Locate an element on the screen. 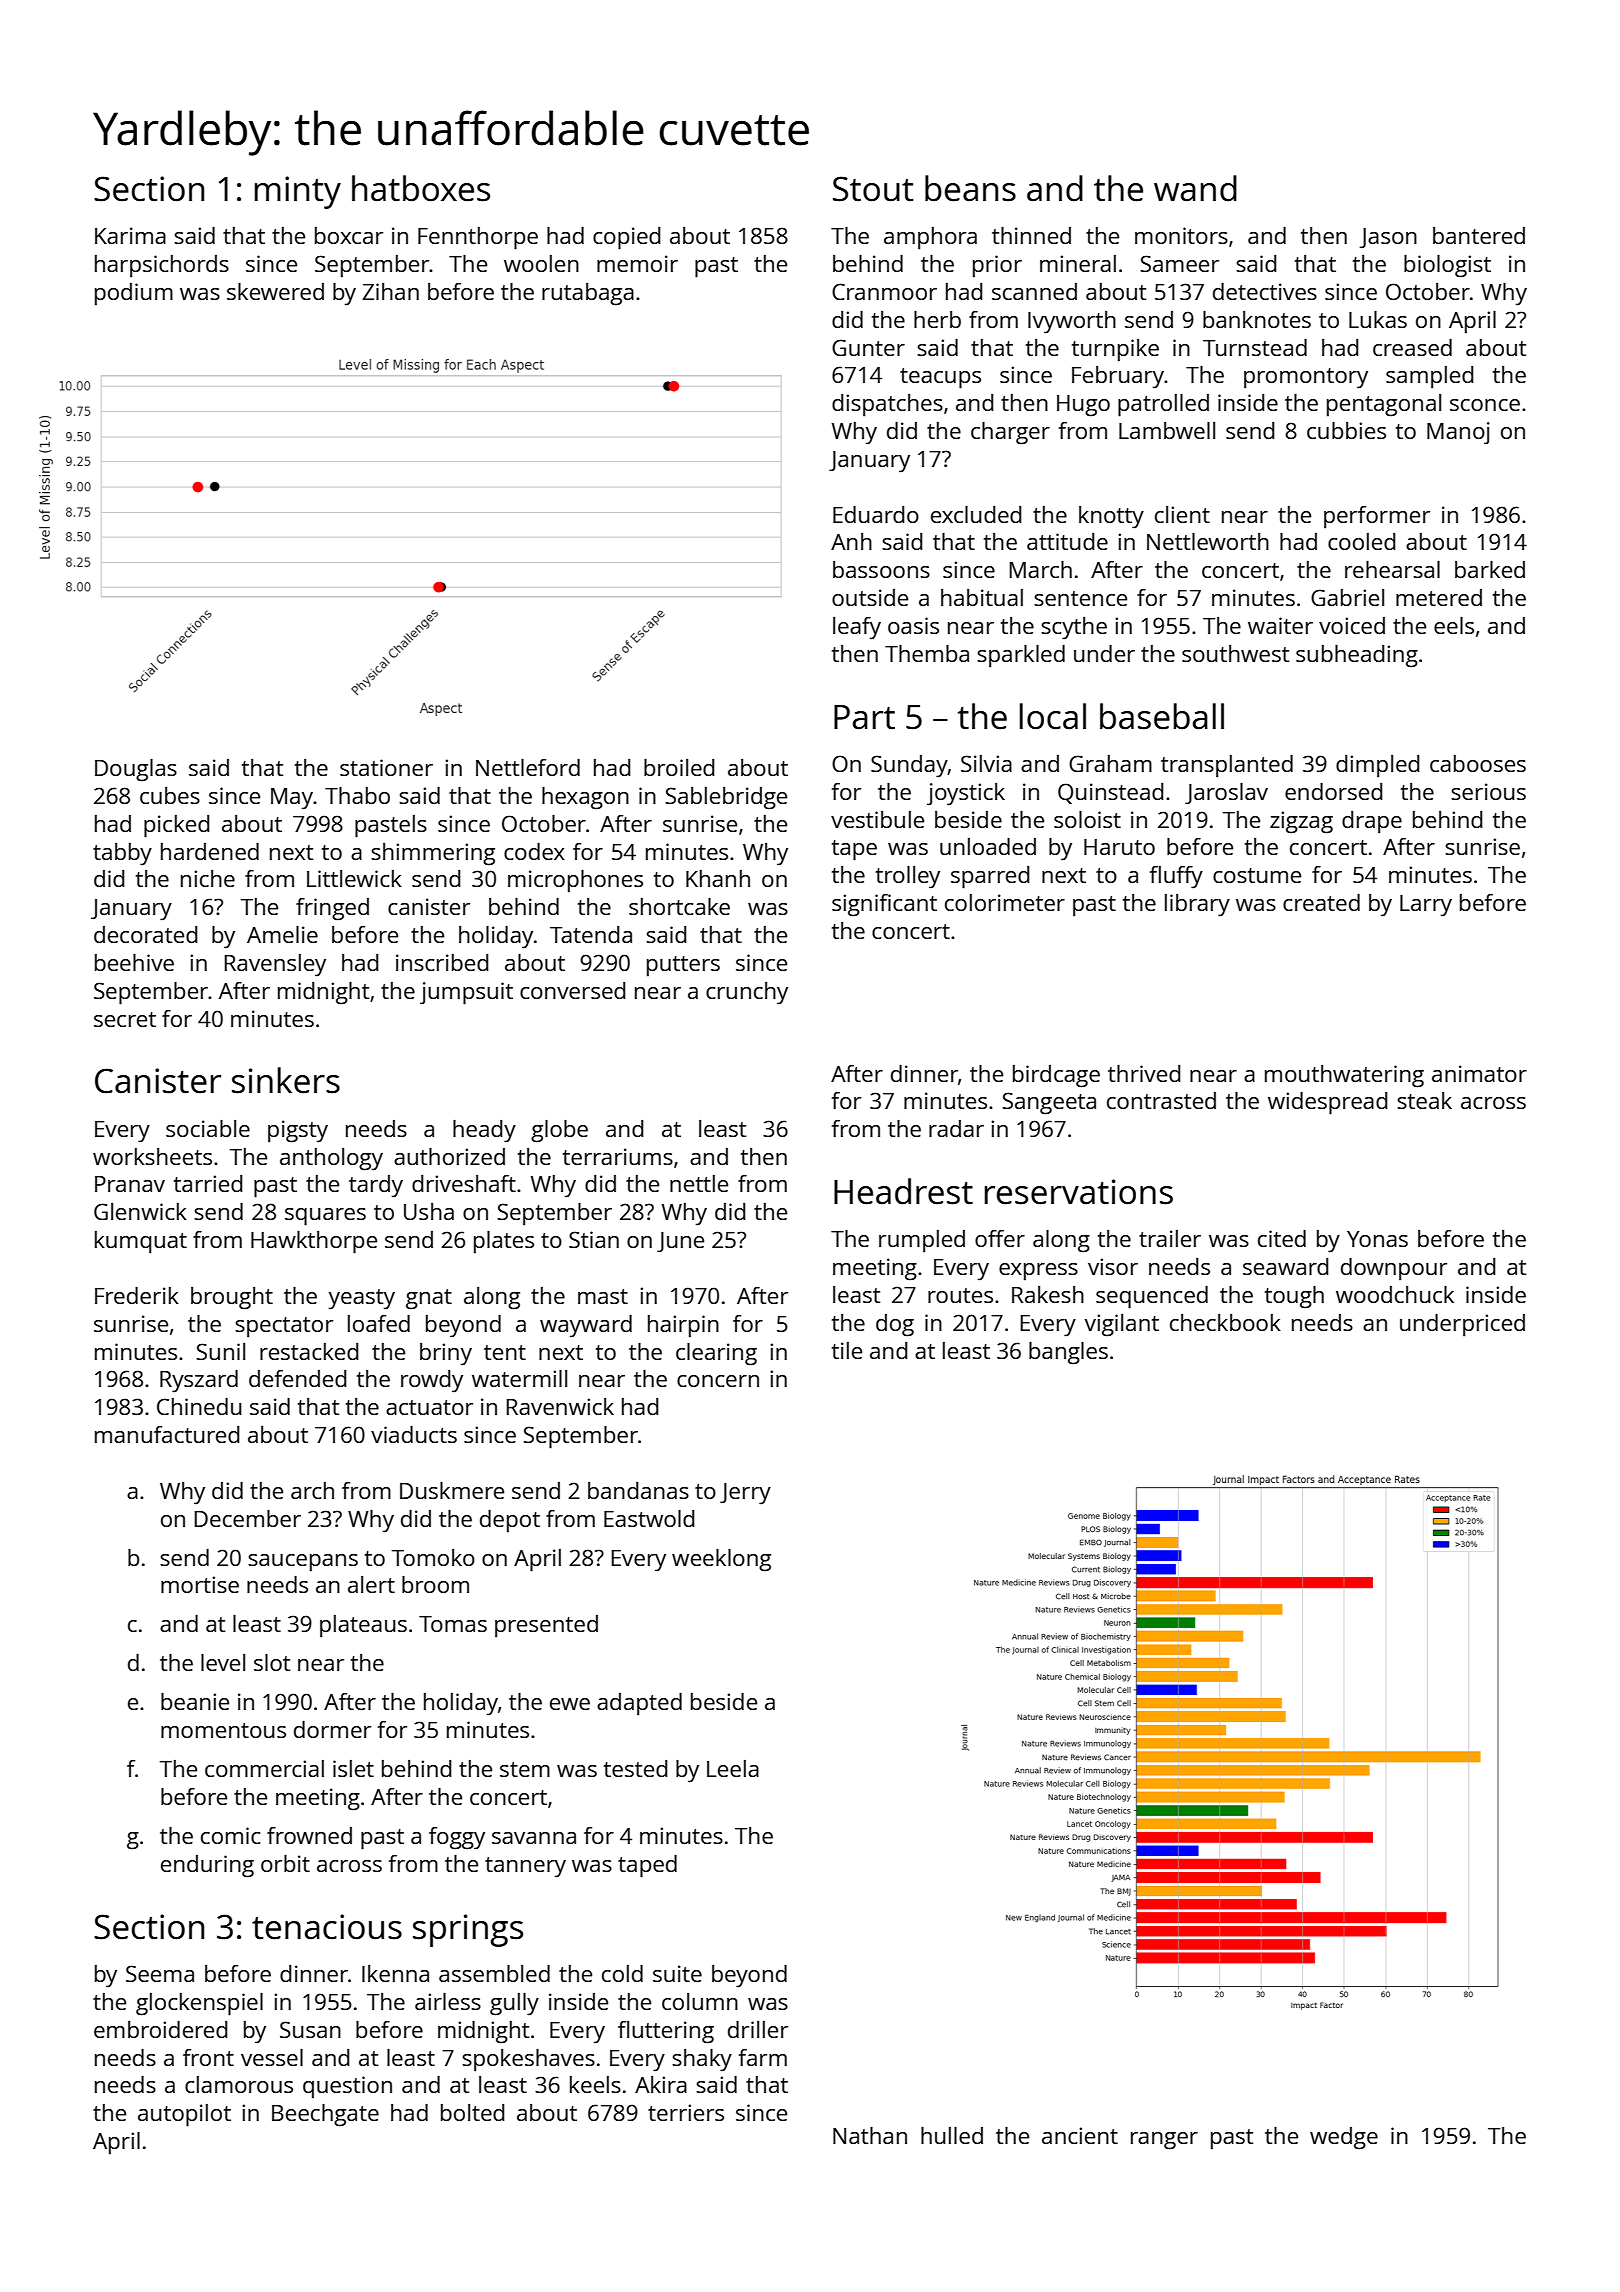 The height and width of the screenshot is (2292, 1620). radar is located at coordinates (956, 1128).
